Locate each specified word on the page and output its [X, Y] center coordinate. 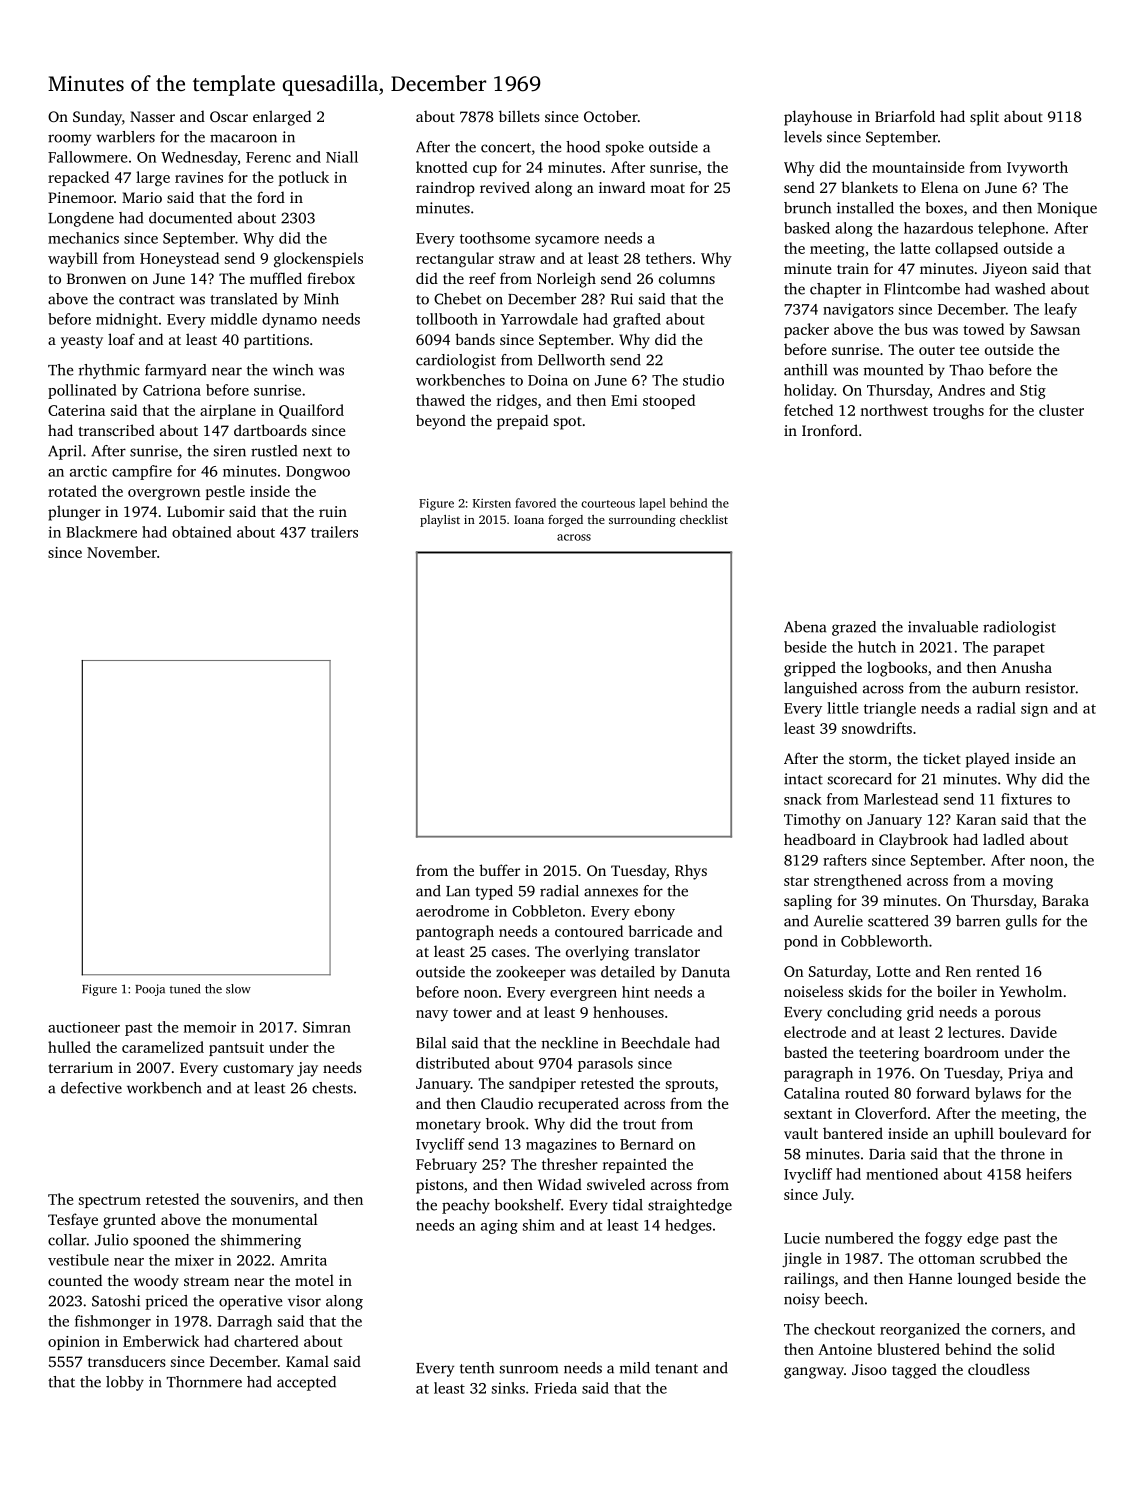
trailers [334, 532]
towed [983, 329]
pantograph [455, 933]
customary [258, 1070]
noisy [802, 1300]
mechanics [83, 238]
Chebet [457, 299]
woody [156, 1282]
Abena [805, 627]
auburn [996, 688]
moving [1028, 882]
